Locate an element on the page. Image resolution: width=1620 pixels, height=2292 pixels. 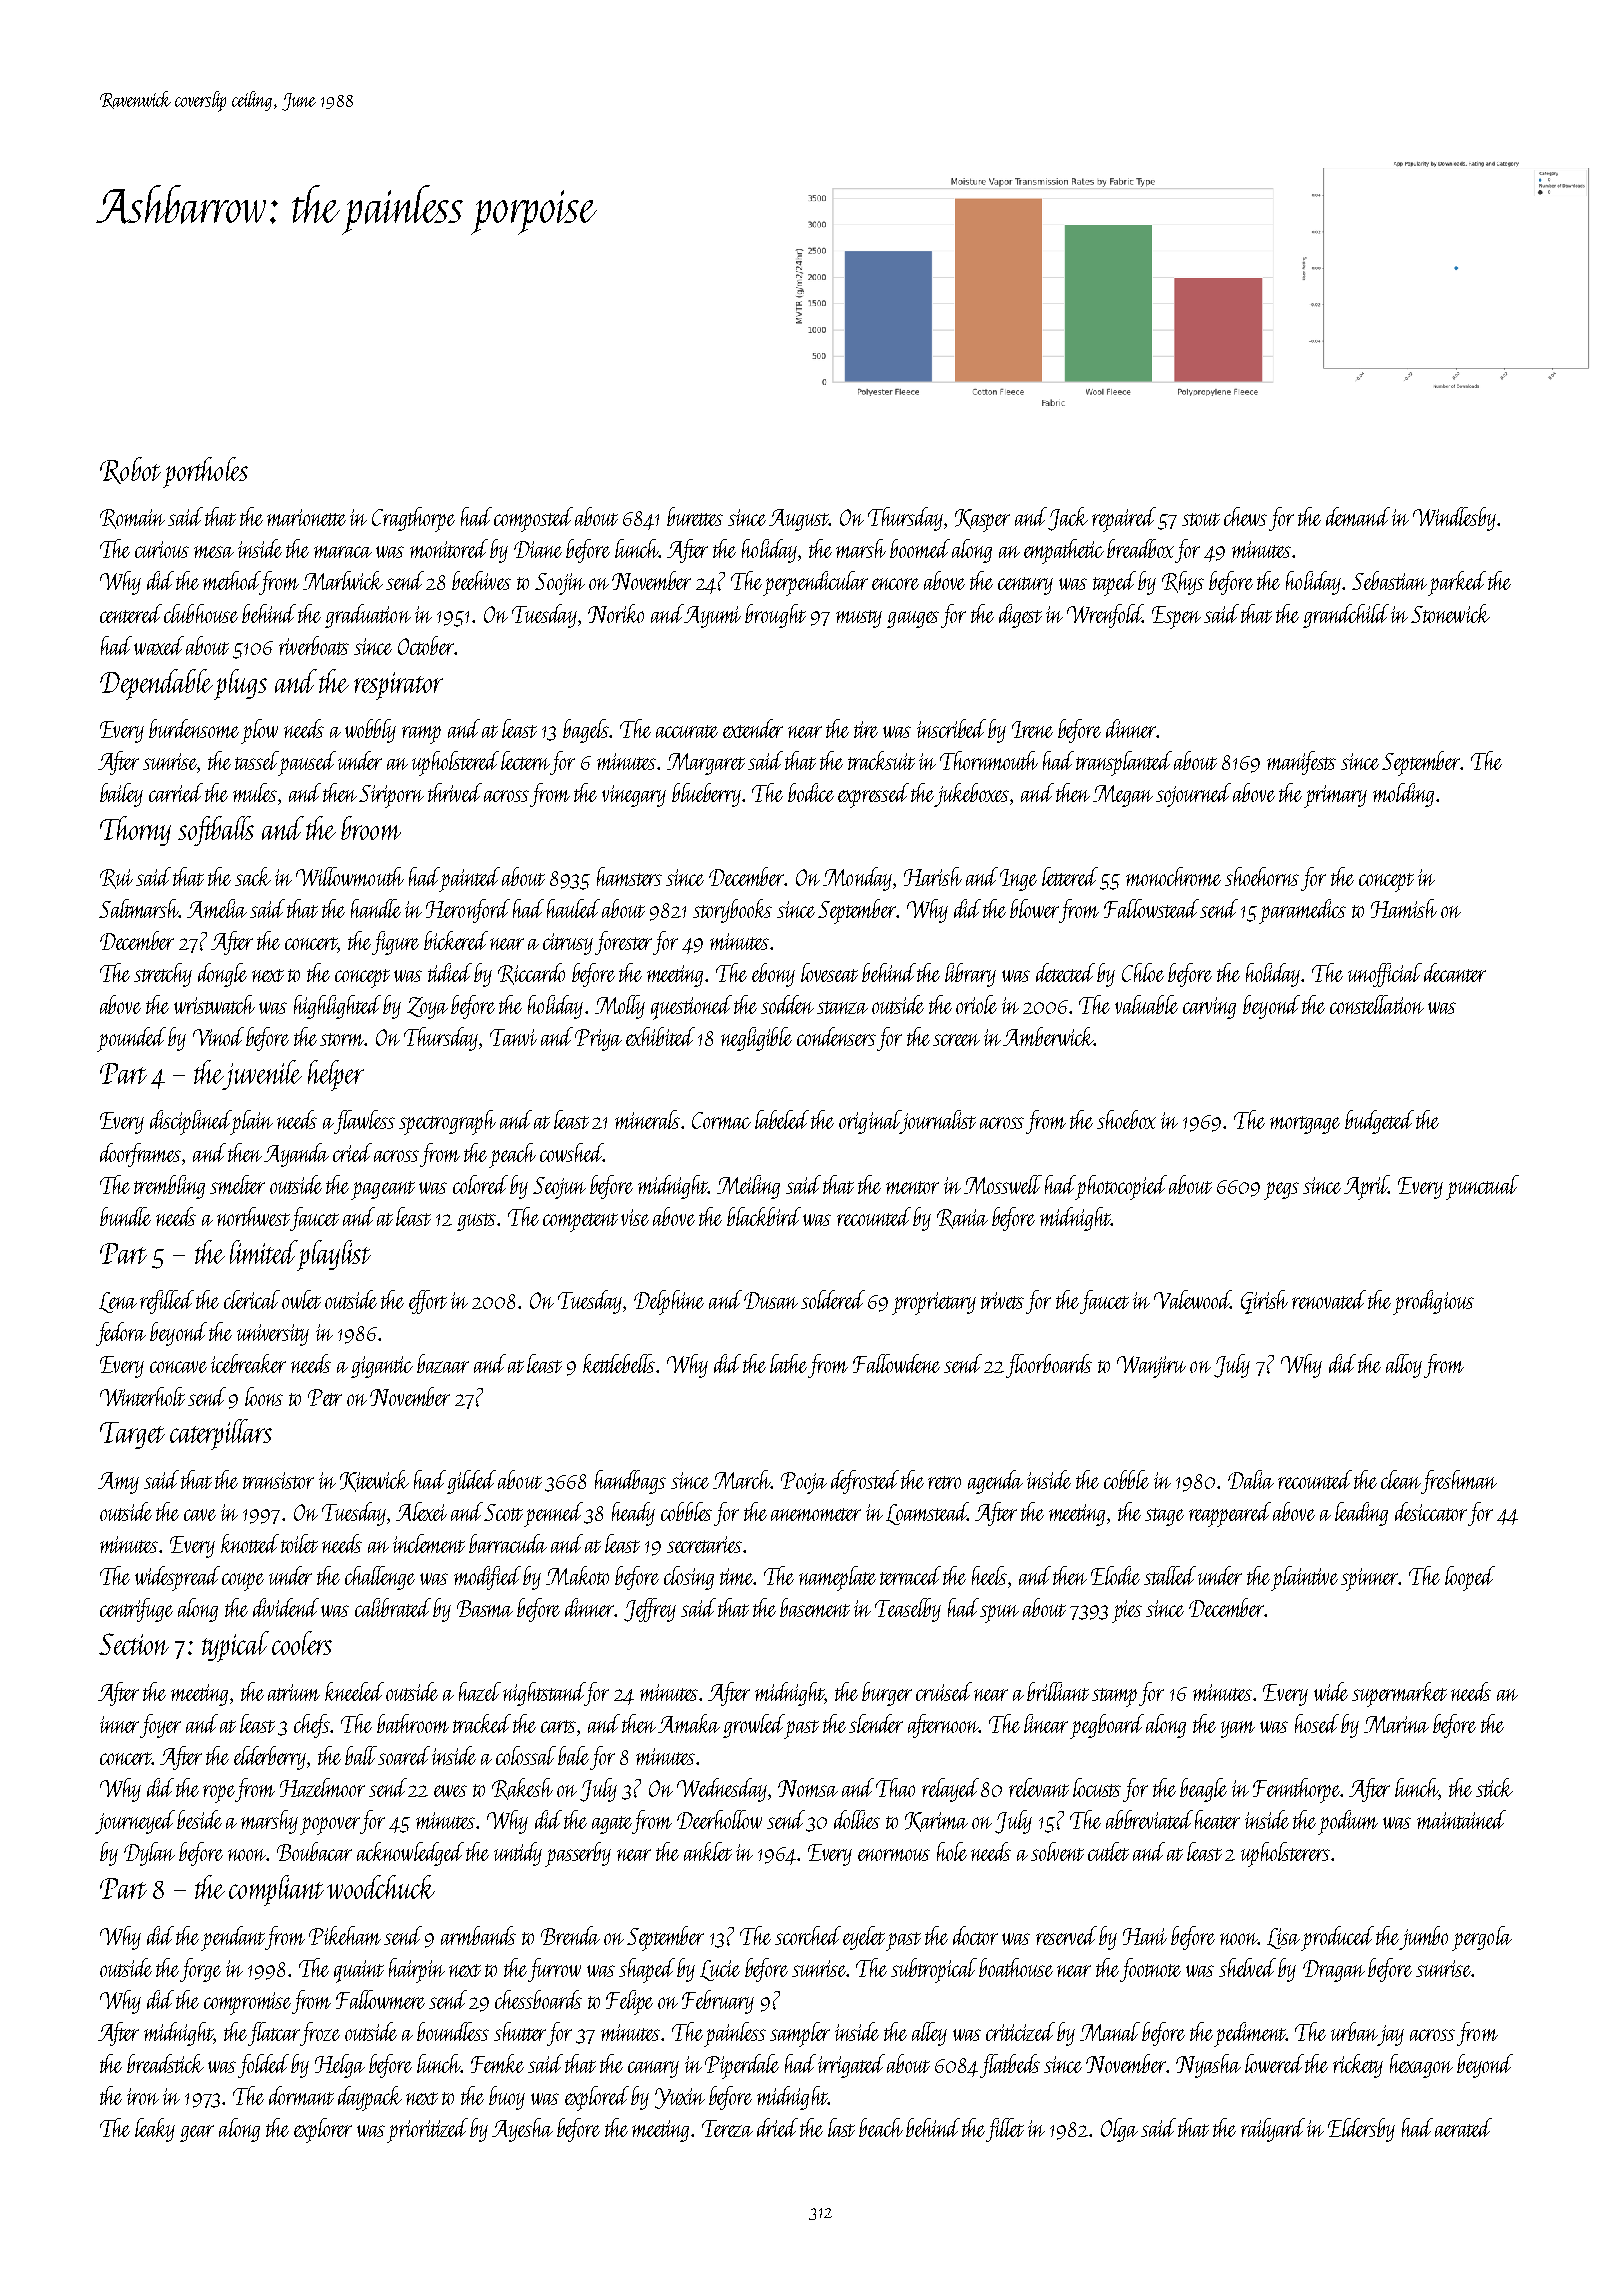
quaint is located at coordinates (359, 1971).
